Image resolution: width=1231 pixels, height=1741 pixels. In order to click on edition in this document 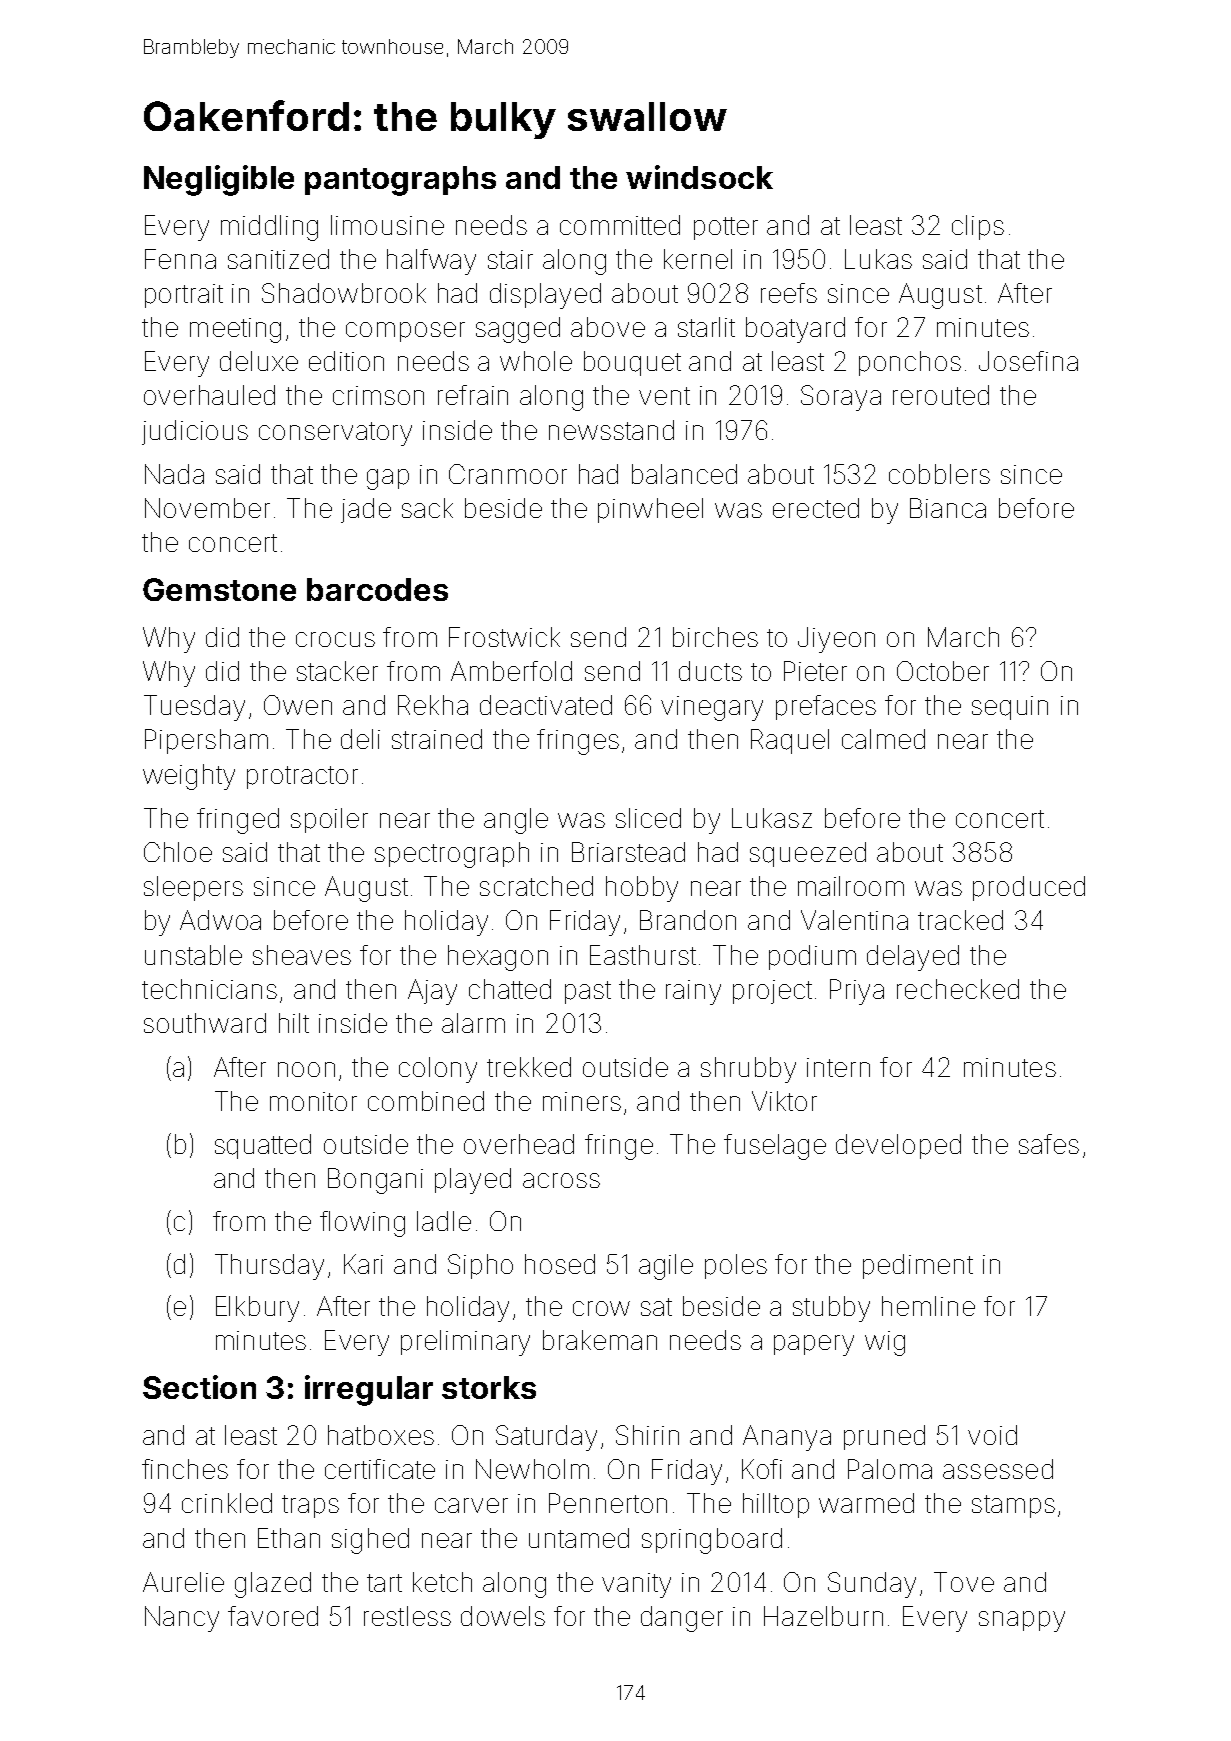, I will do `click(346, 361)`.
